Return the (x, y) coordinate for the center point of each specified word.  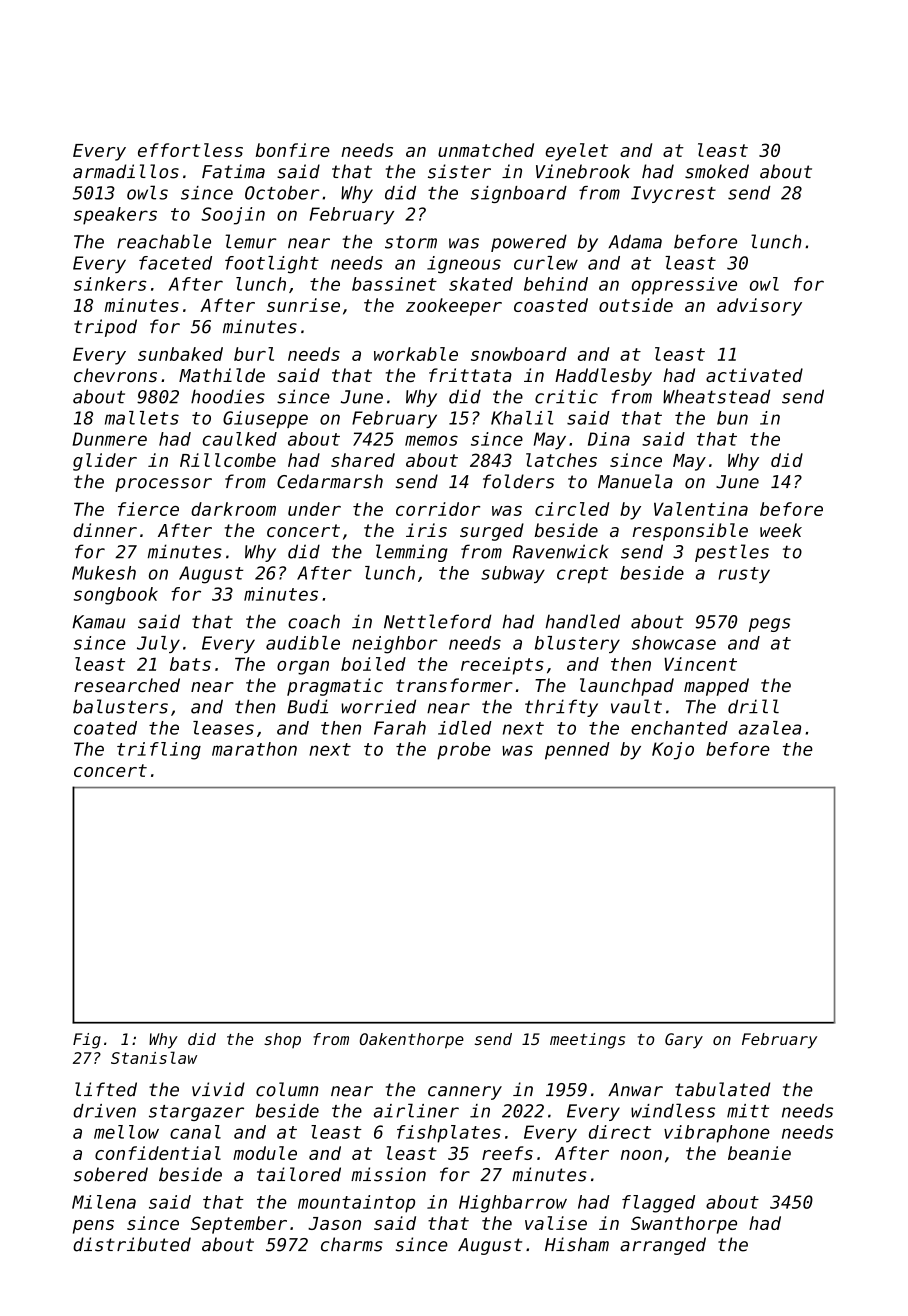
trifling (159, 751)
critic (566, 396)
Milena (104, 1202)
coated (105, 728)
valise (556, 1223)
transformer (454, 685)
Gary (684, 1041)
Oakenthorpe (412, 1041)
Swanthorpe (684, 1225)
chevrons (115, 375)
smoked (717, 171)
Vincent (700, 664)
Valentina (701, 509)
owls (147, 192)
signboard (519, 194)
